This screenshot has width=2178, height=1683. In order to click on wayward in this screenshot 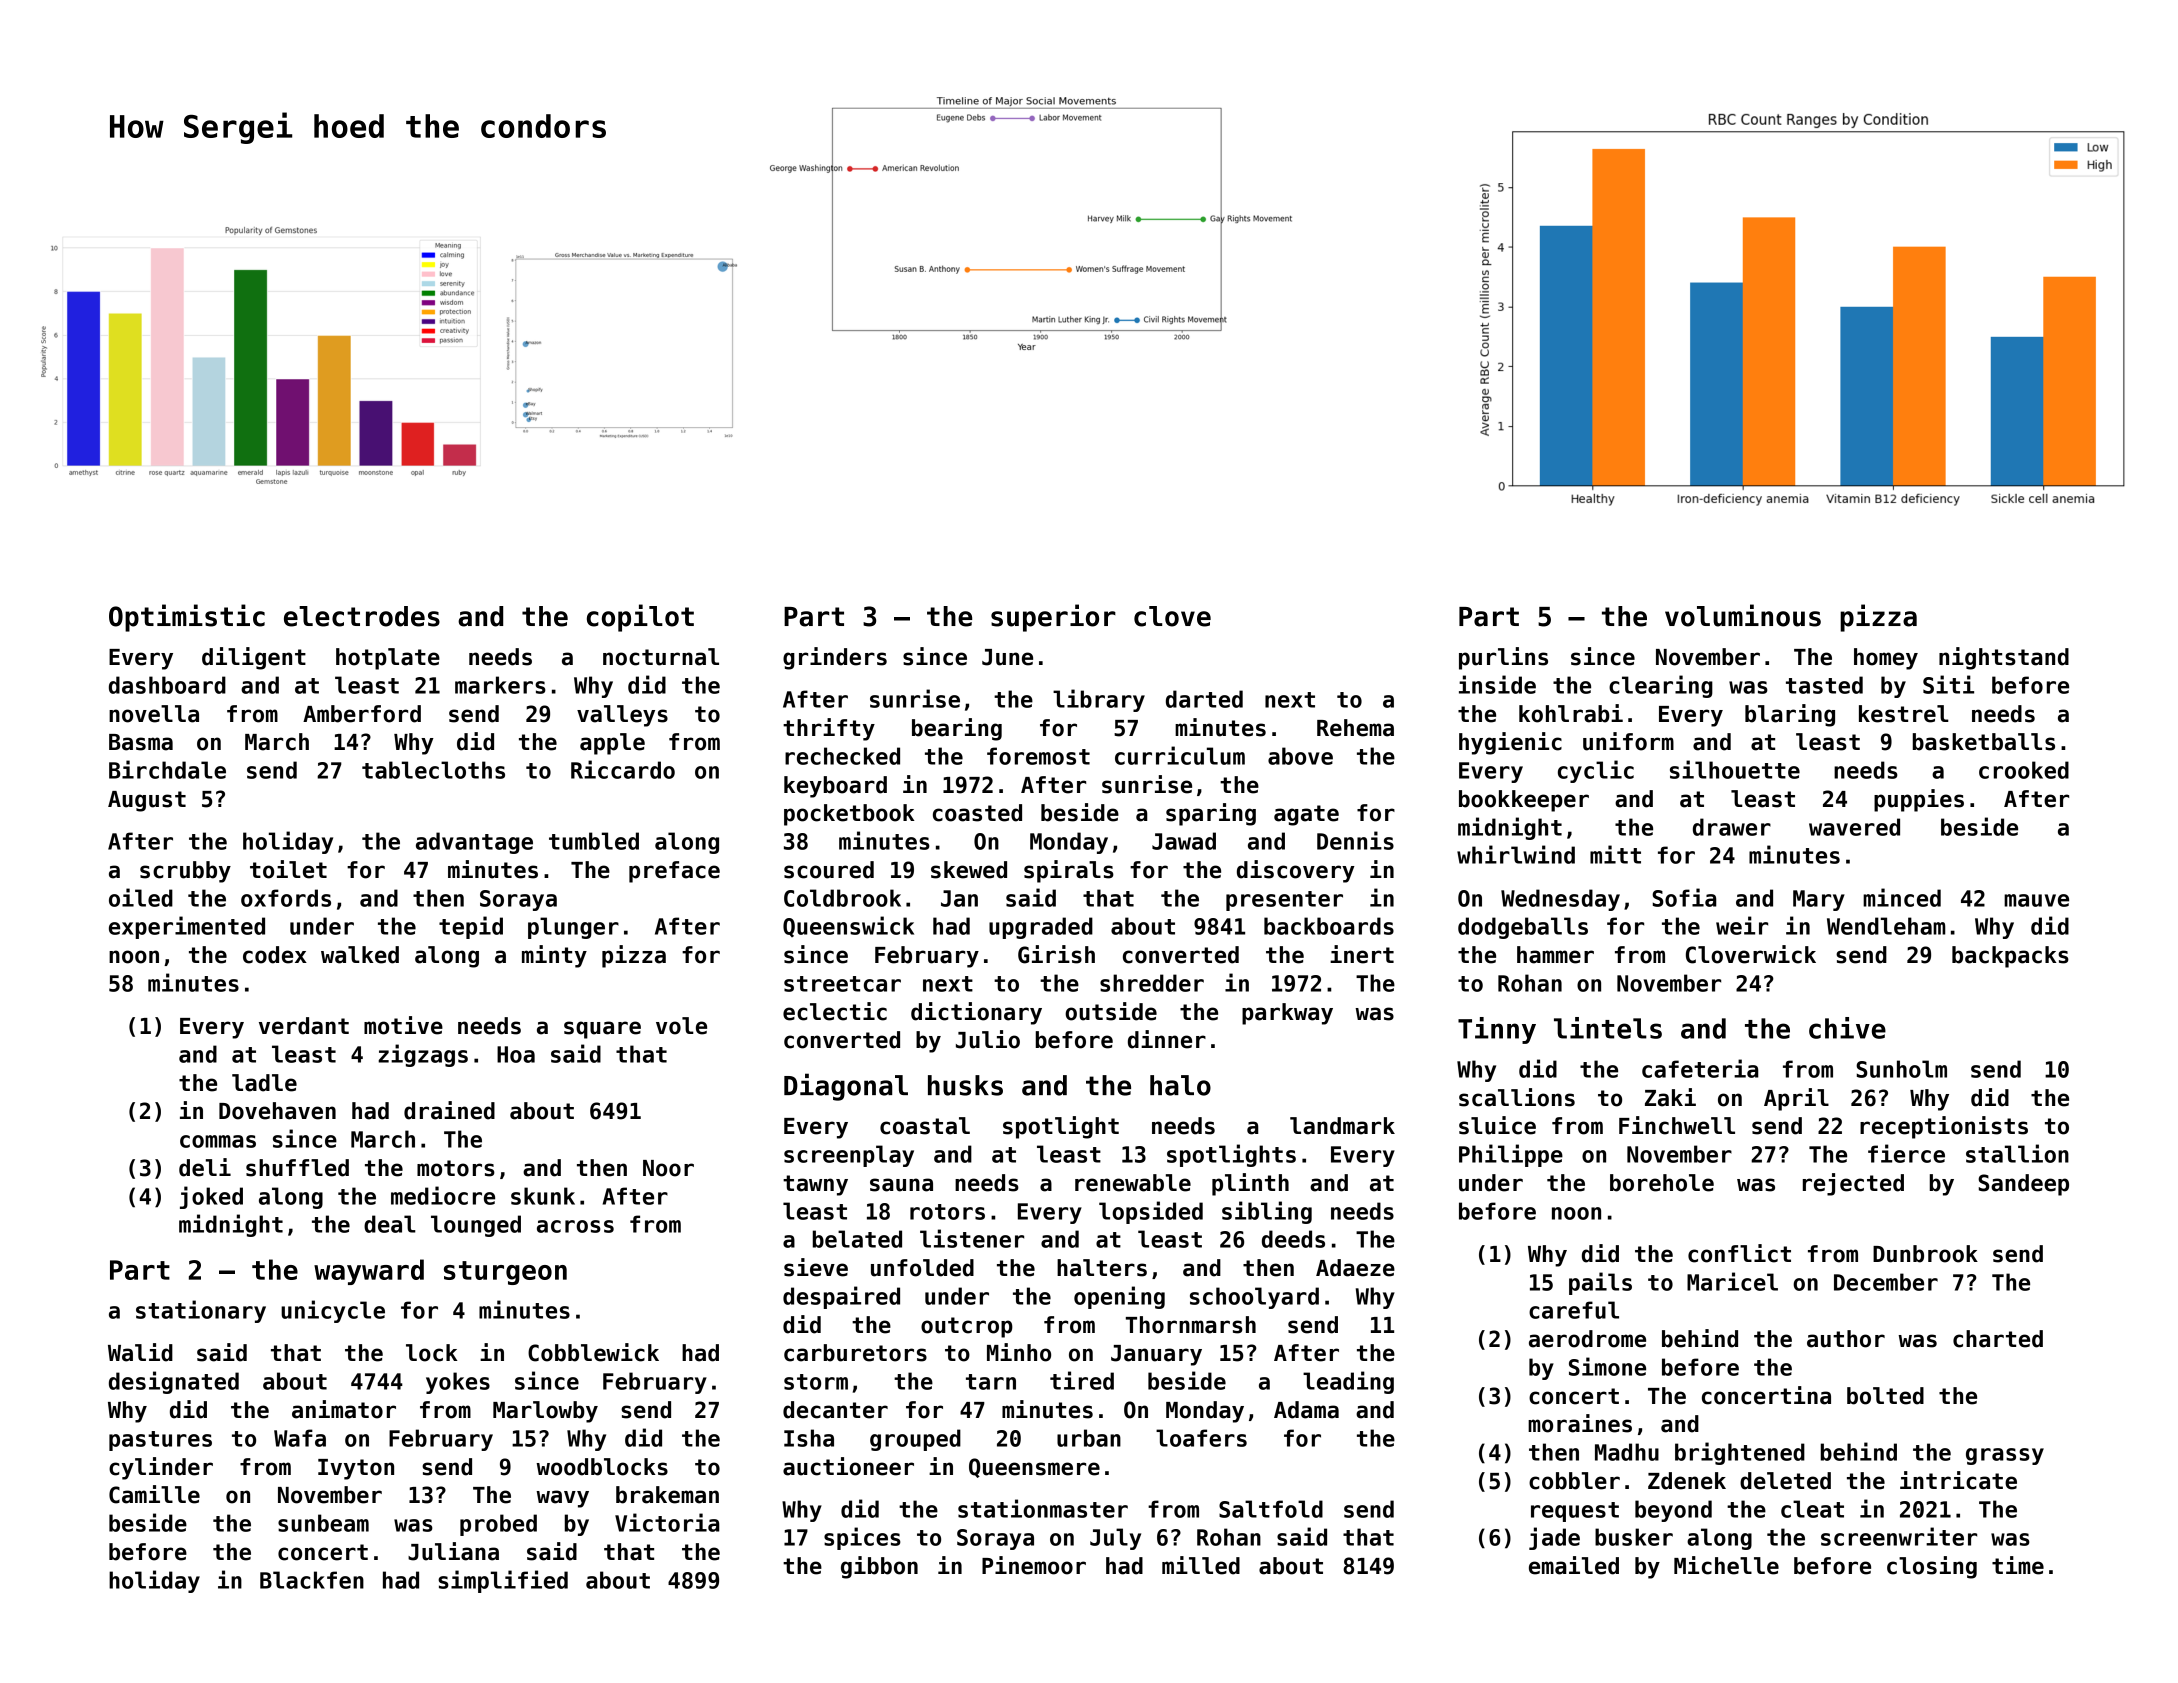, I will do `click(369, 1272)`.
